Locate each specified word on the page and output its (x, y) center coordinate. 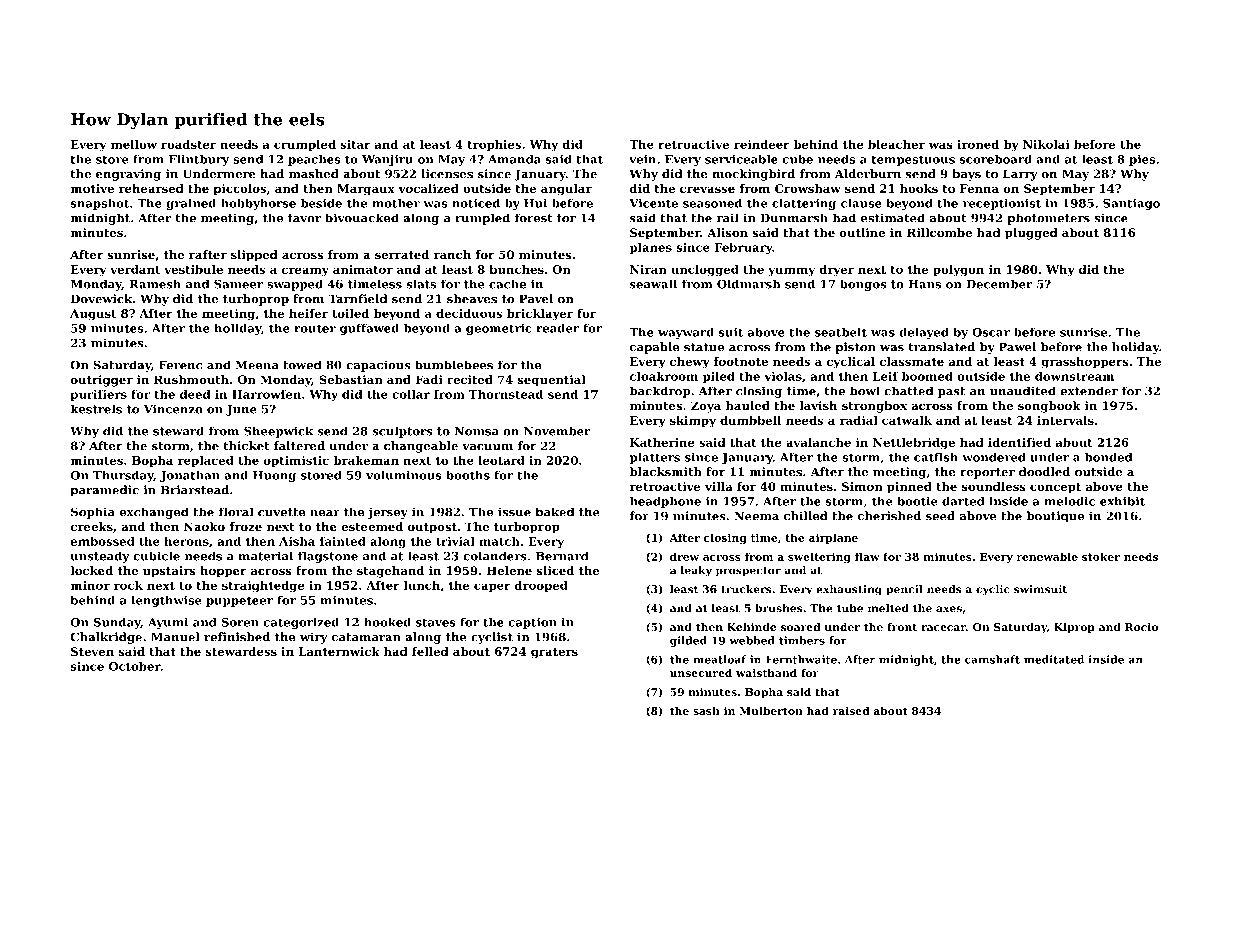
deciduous (469, 313)
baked (555, 512)
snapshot (100, 204)
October (135, 666)
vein (642, 159)
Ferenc (180, 365)
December (999, 284)
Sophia (93, 513)
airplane (833, 538)
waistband (766, 673)
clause (861, 203)
